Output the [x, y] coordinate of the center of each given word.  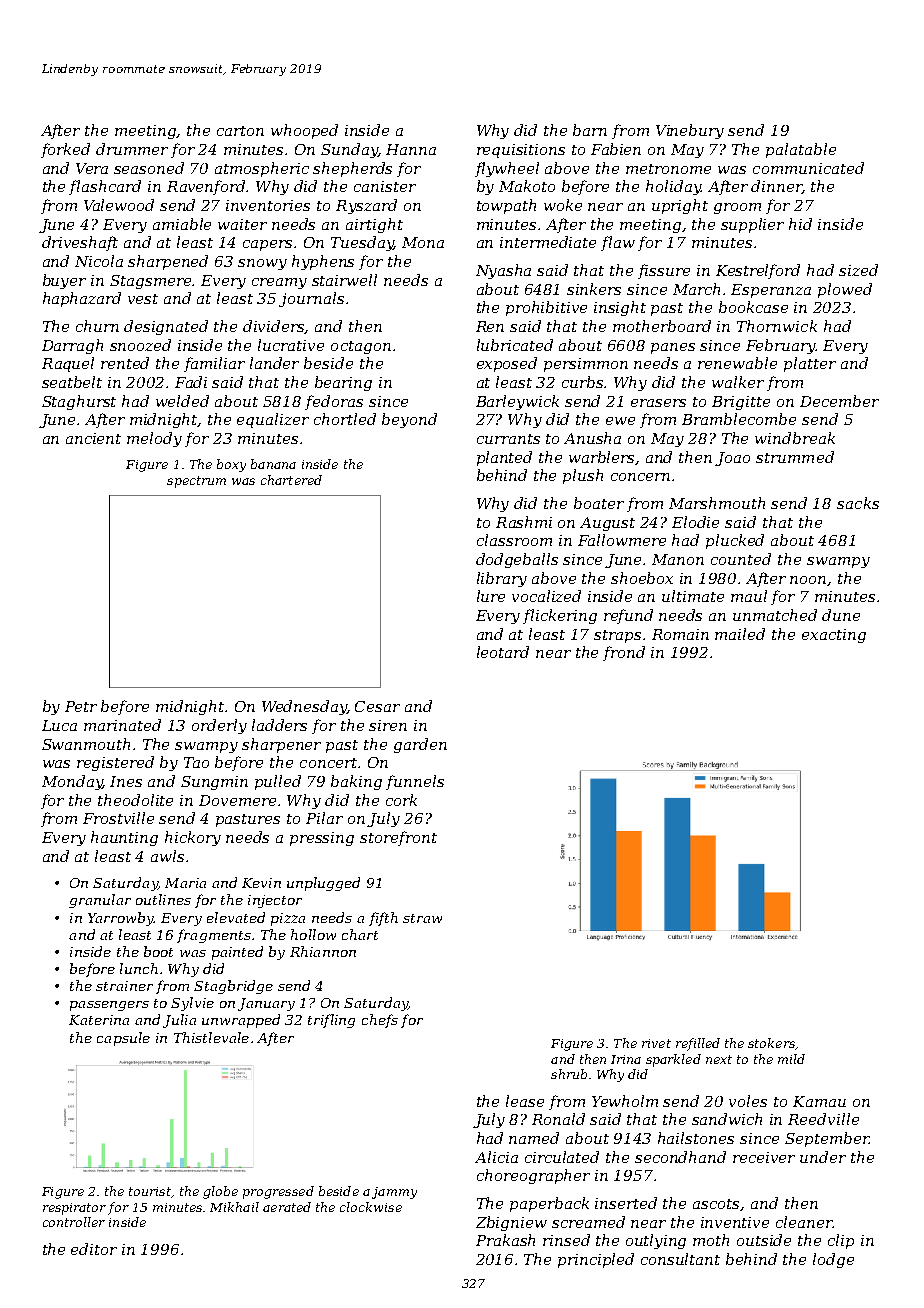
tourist [150, 1191]
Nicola [99, 261]
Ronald [558, 1119]
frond [624, 653]
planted [504, 458]
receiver [764, 1157]
